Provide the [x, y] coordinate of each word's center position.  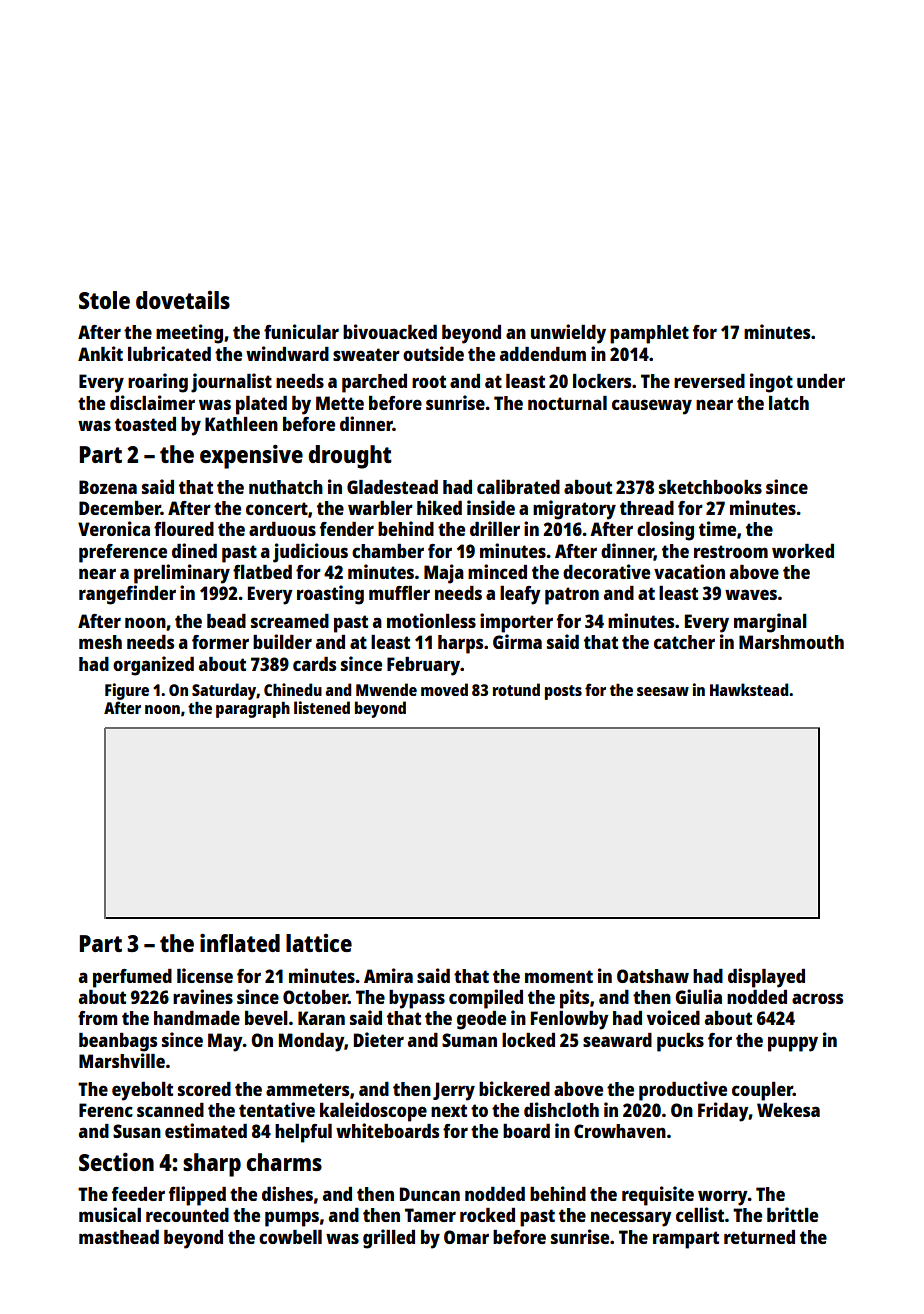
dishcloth [561, 1109]
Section [116, 1162]
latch [789, 403]
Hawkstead [749, 689]
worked [803, 551]
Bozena [108, 487]
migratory [574, 510]
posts [563, 692]
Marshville [122, 1060]
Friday [723, 1112]
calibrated [518, 486]
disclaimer [152, 402]
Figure [127, 691]
